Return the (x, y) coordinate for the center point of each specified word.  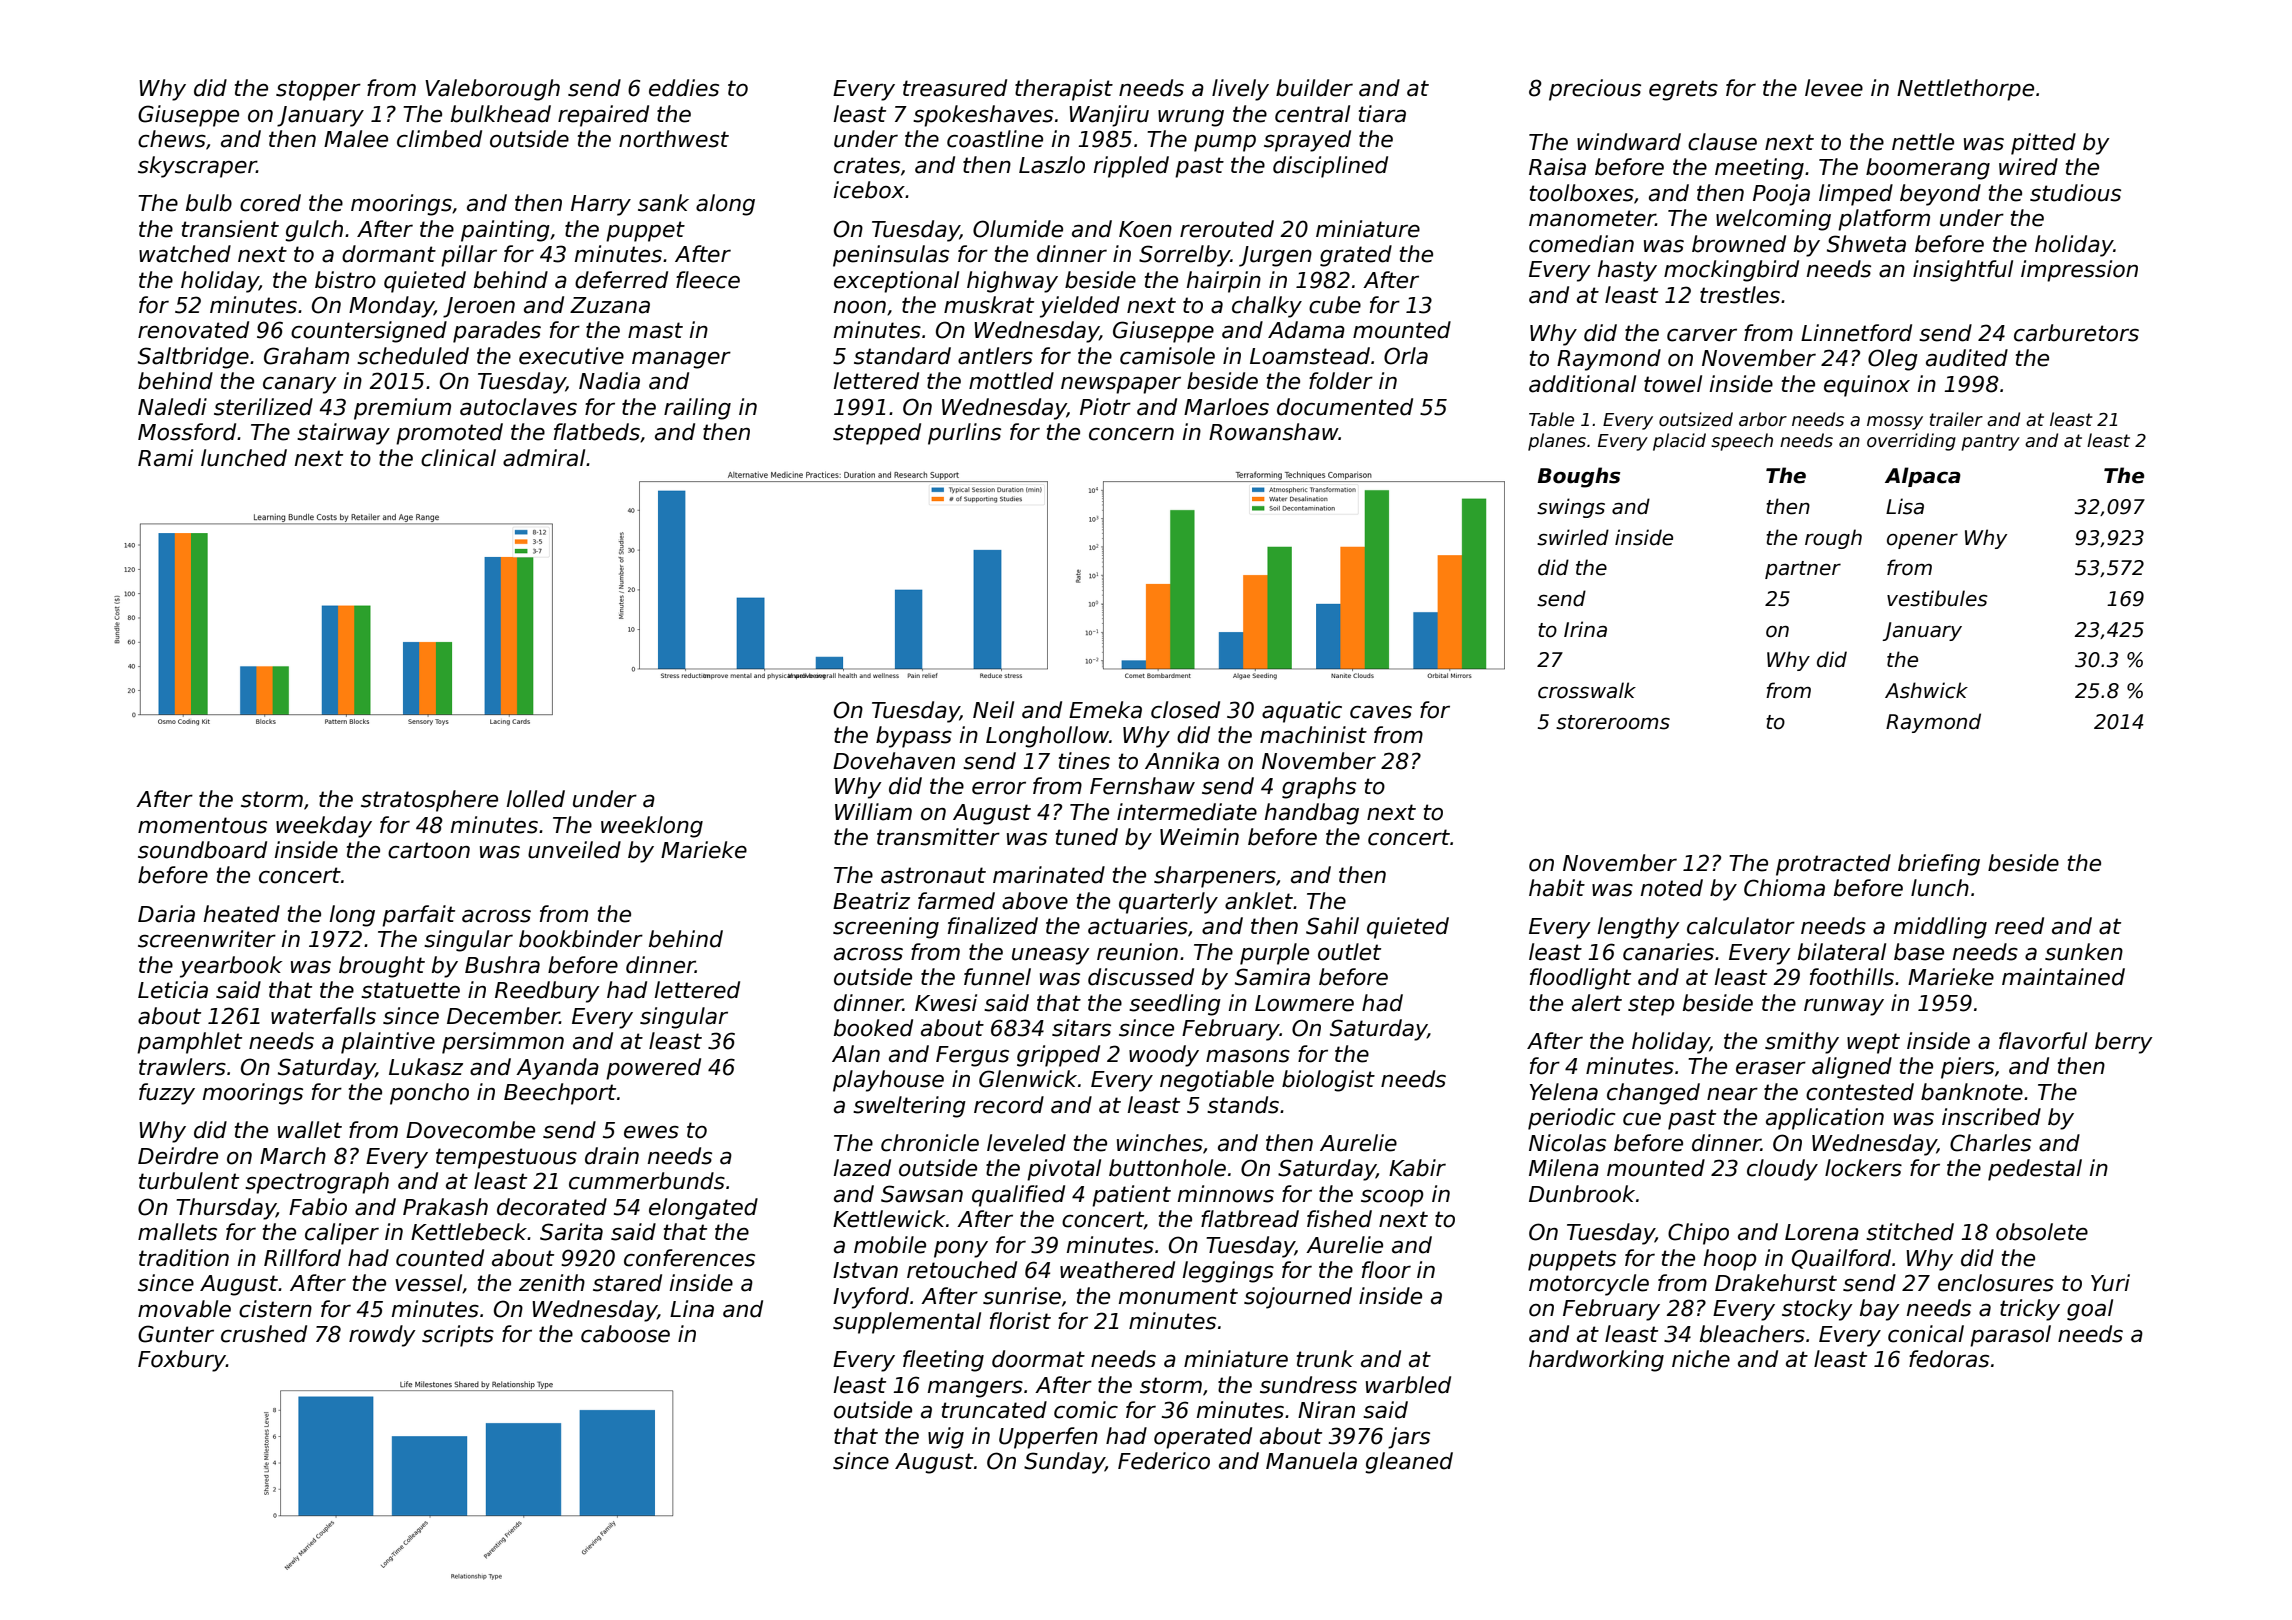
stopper (318, 90)
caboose (625, 1334)
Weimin (1199, 837)
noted (1672, 888)
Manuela (1311, 1461)
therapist (1064, 90)
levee (1834, 88)
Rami (165, 458)
